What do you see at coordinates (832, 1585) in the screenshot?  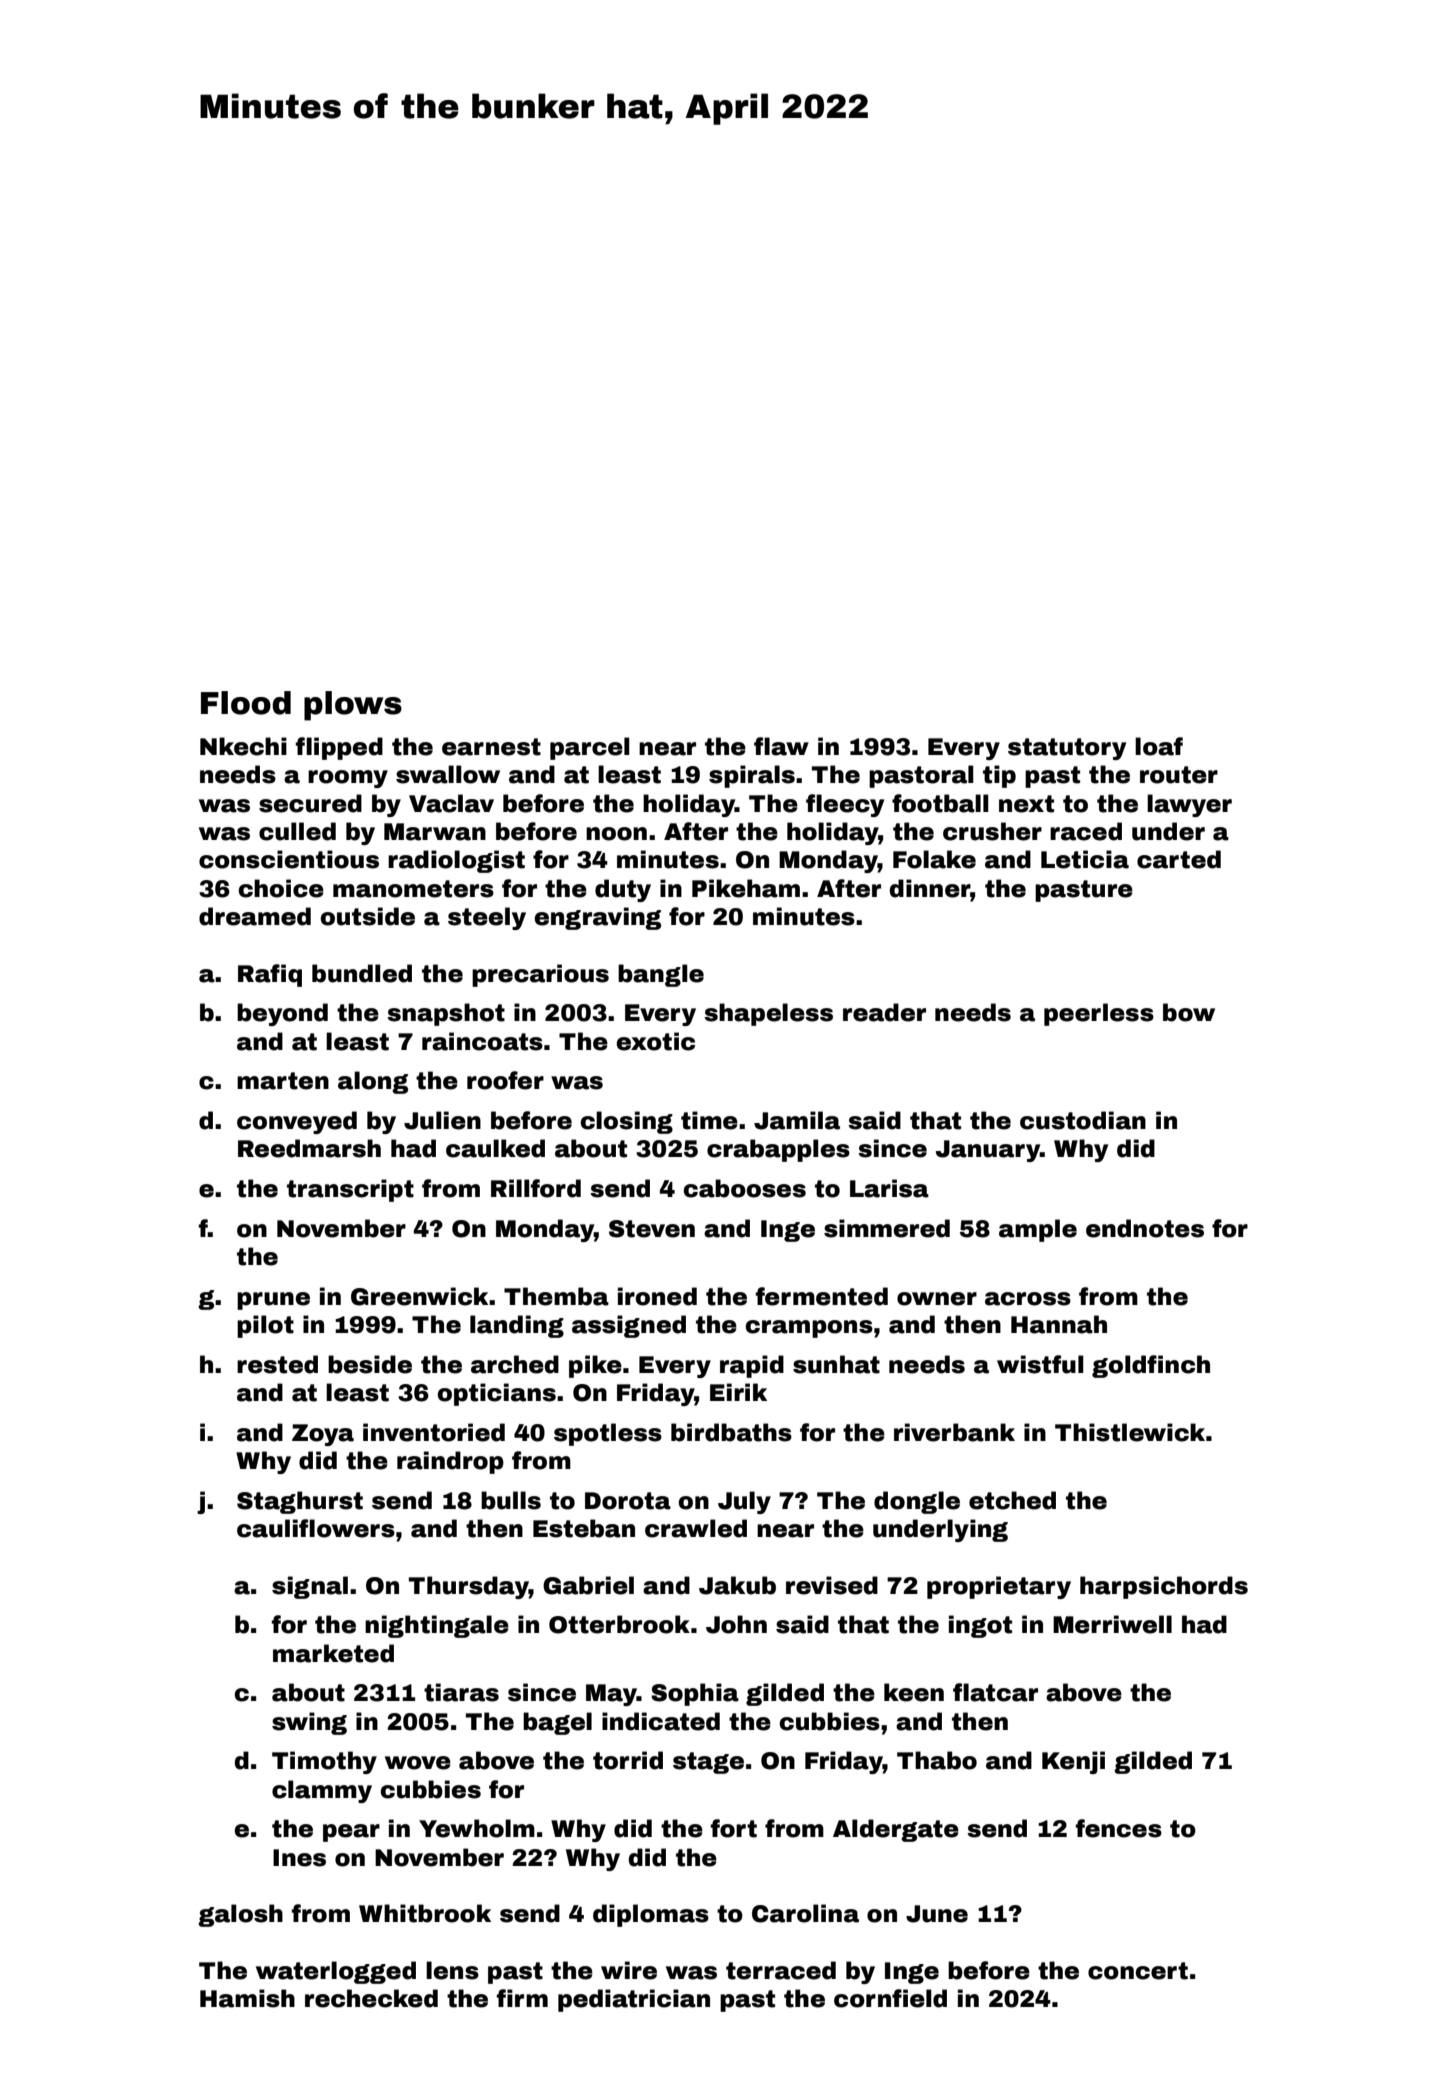 I see `revised` at bounding box center [832, 1585].
